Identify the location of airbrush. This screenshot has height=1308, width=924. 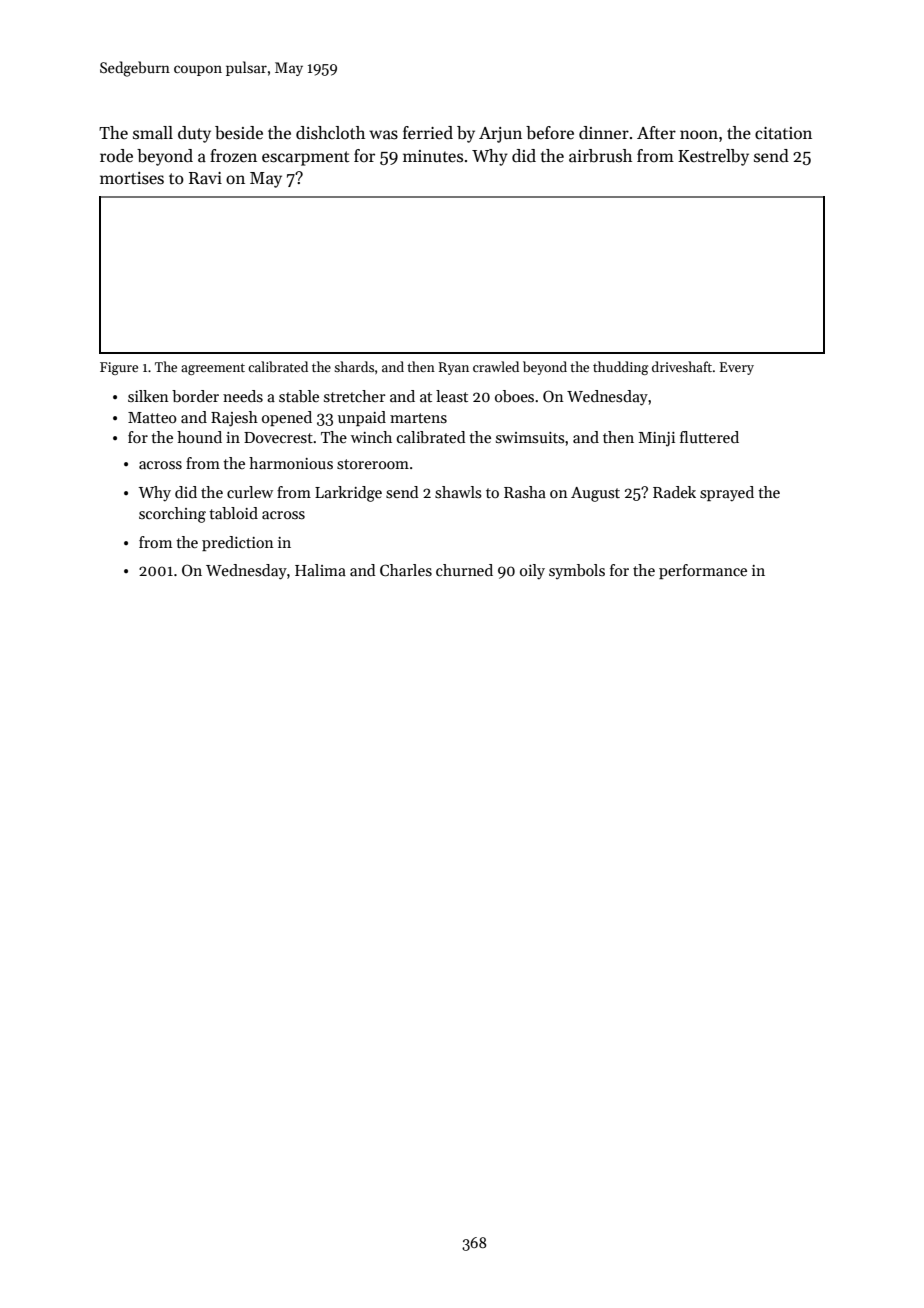
(600, 156).
